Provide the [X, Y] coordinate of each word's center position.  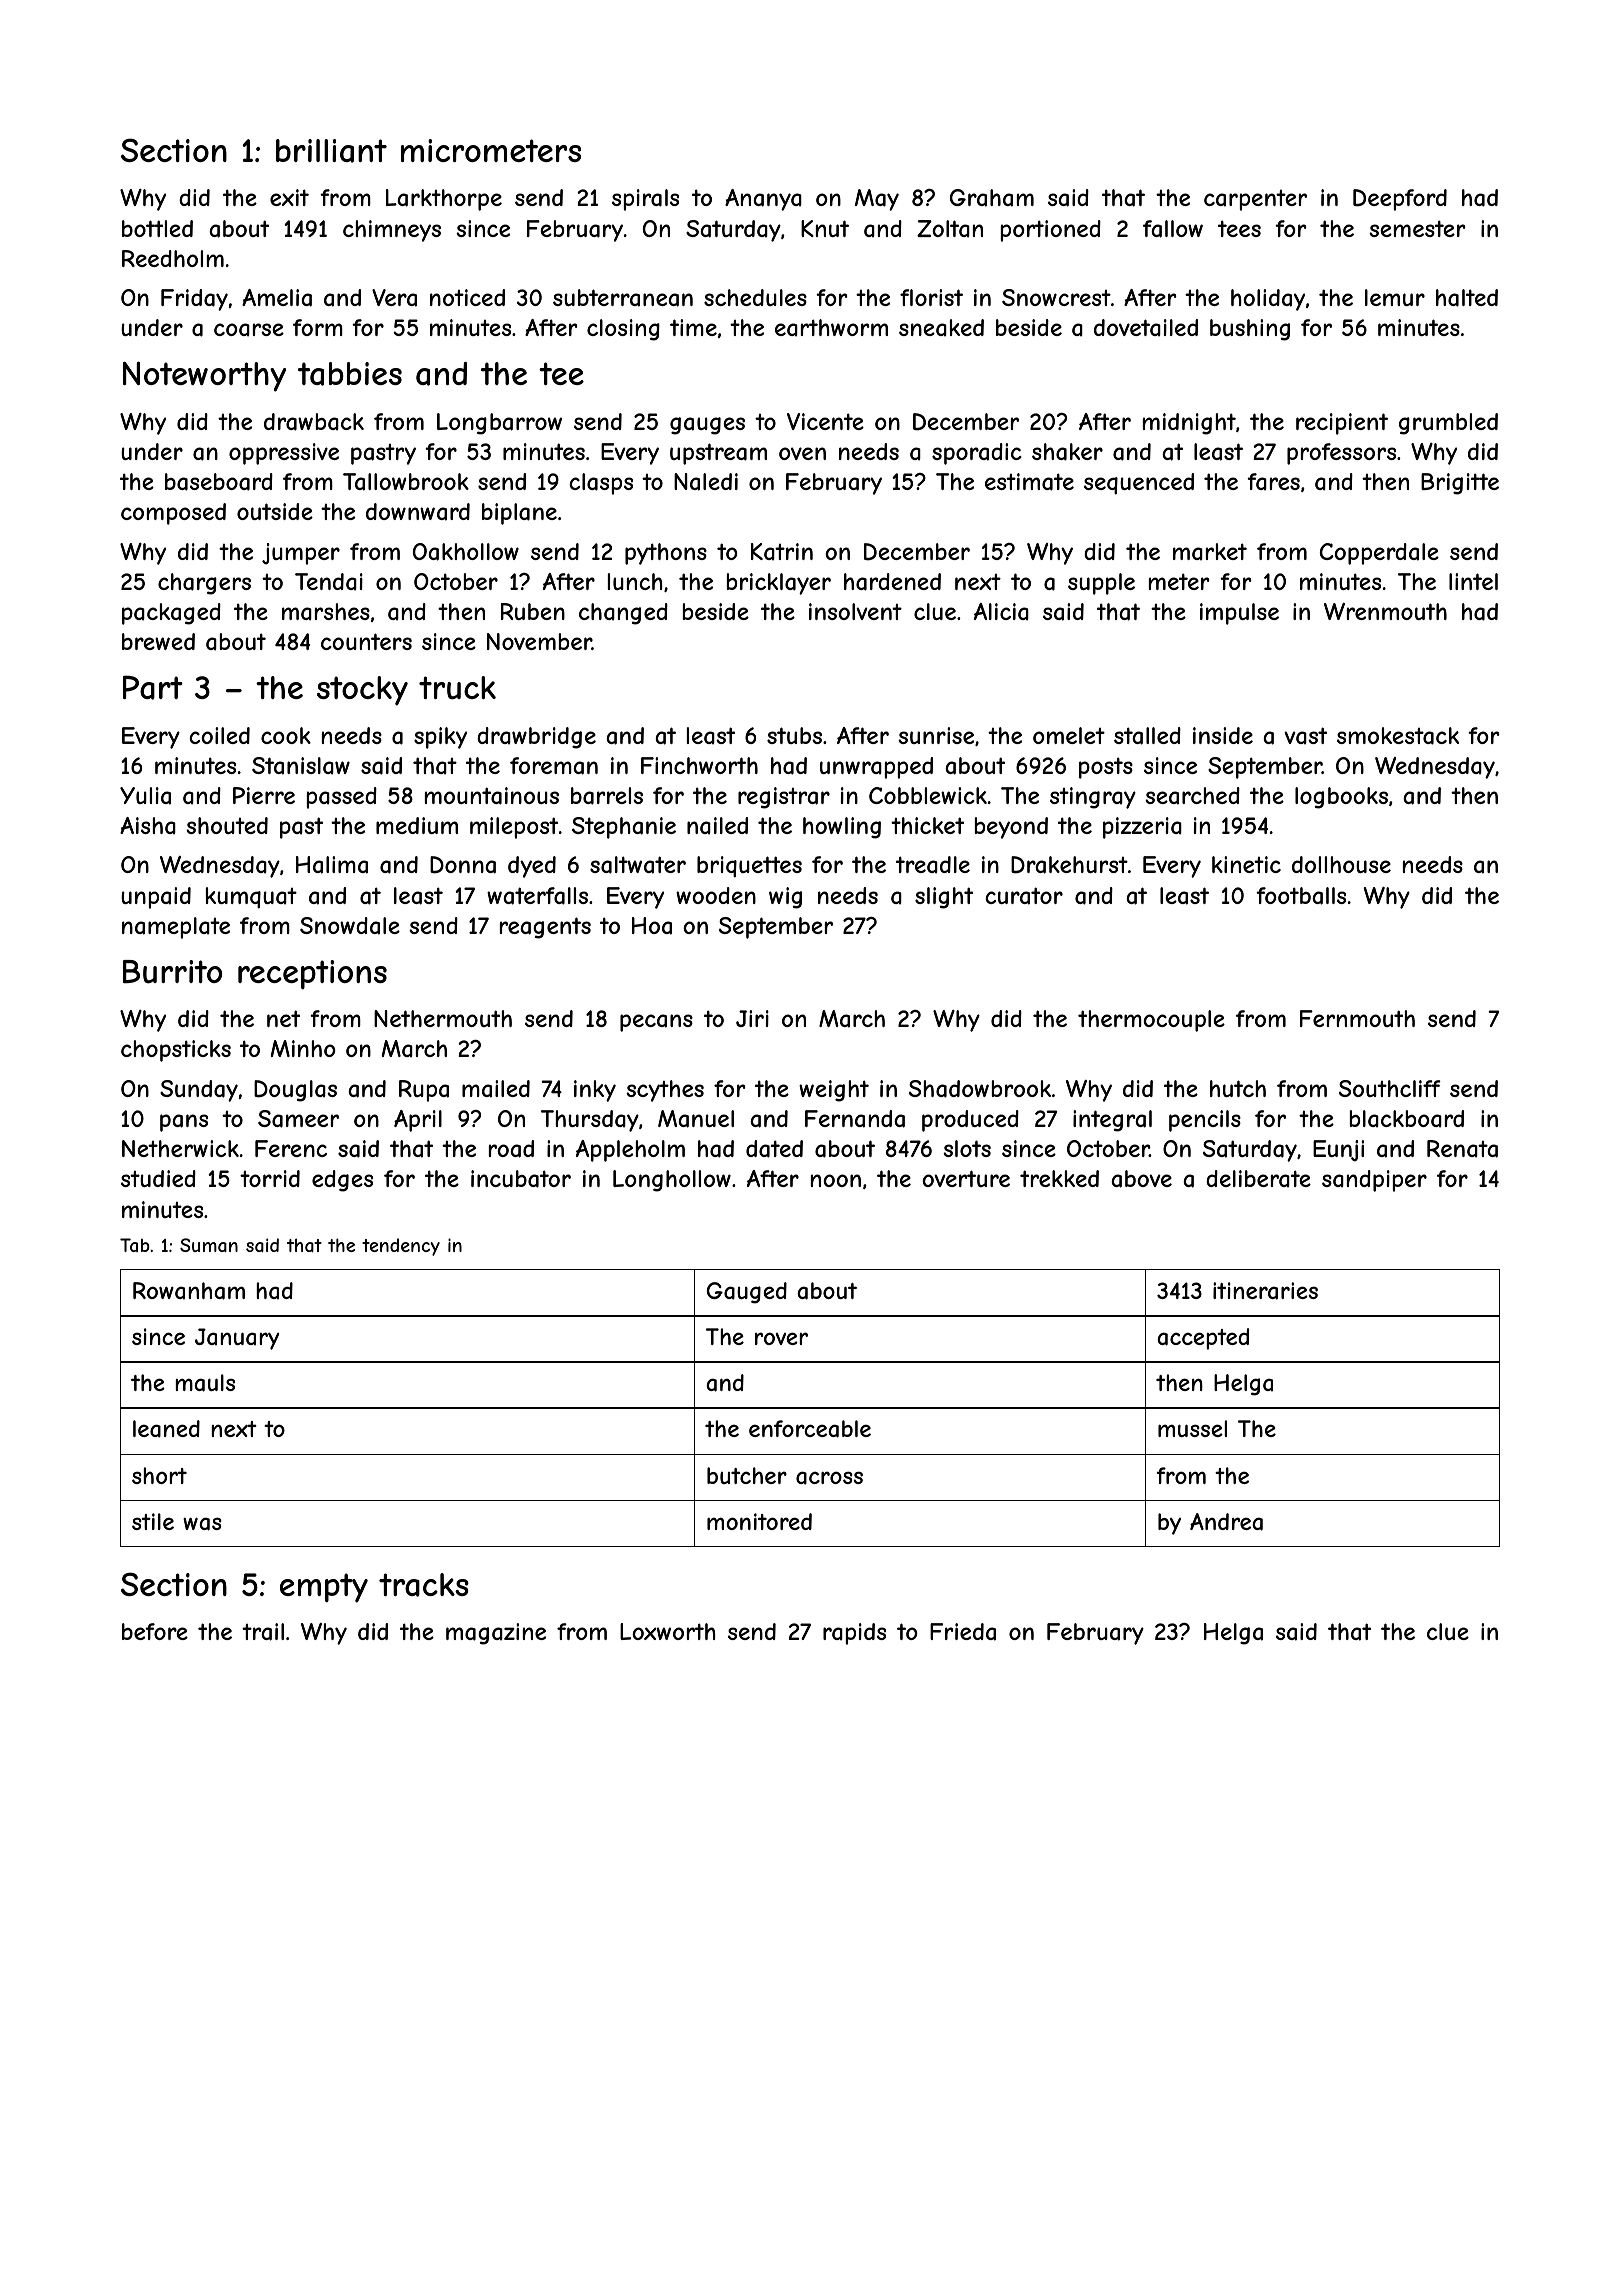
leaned [166, 1429]
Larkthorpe [444, 200]
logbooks [1341, 798]
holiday [1268, 300]
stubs [794, 735]
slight [944, 898]
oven [802, 453]
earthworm [831, 328]
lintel [1473, 581]
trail [263, 1632]
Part [153, 687]
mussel [1192, 1428]
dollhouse [1341, 864]
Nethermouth [443, 1018]
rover [781, 1338]
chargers [204, 584]
